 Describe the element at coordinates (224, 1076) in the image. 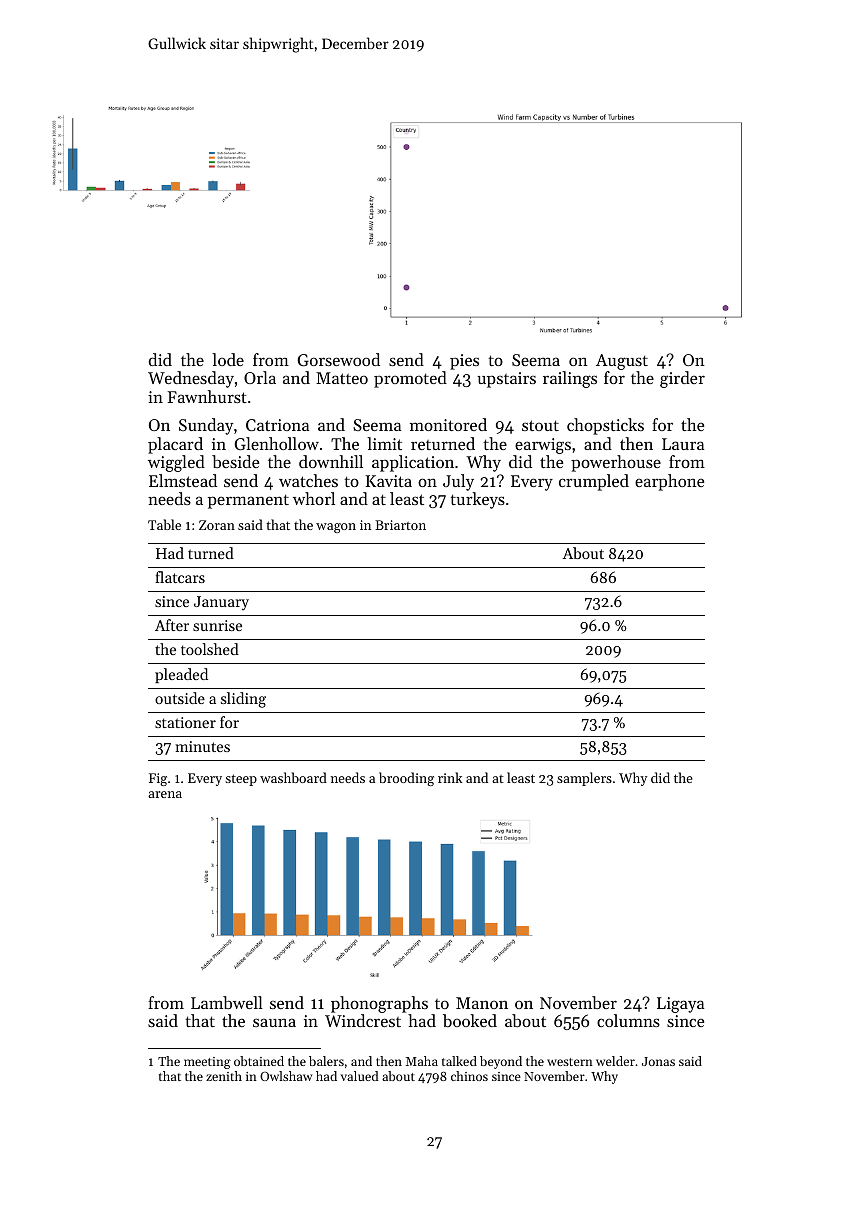

I see `zenith` at that location.
